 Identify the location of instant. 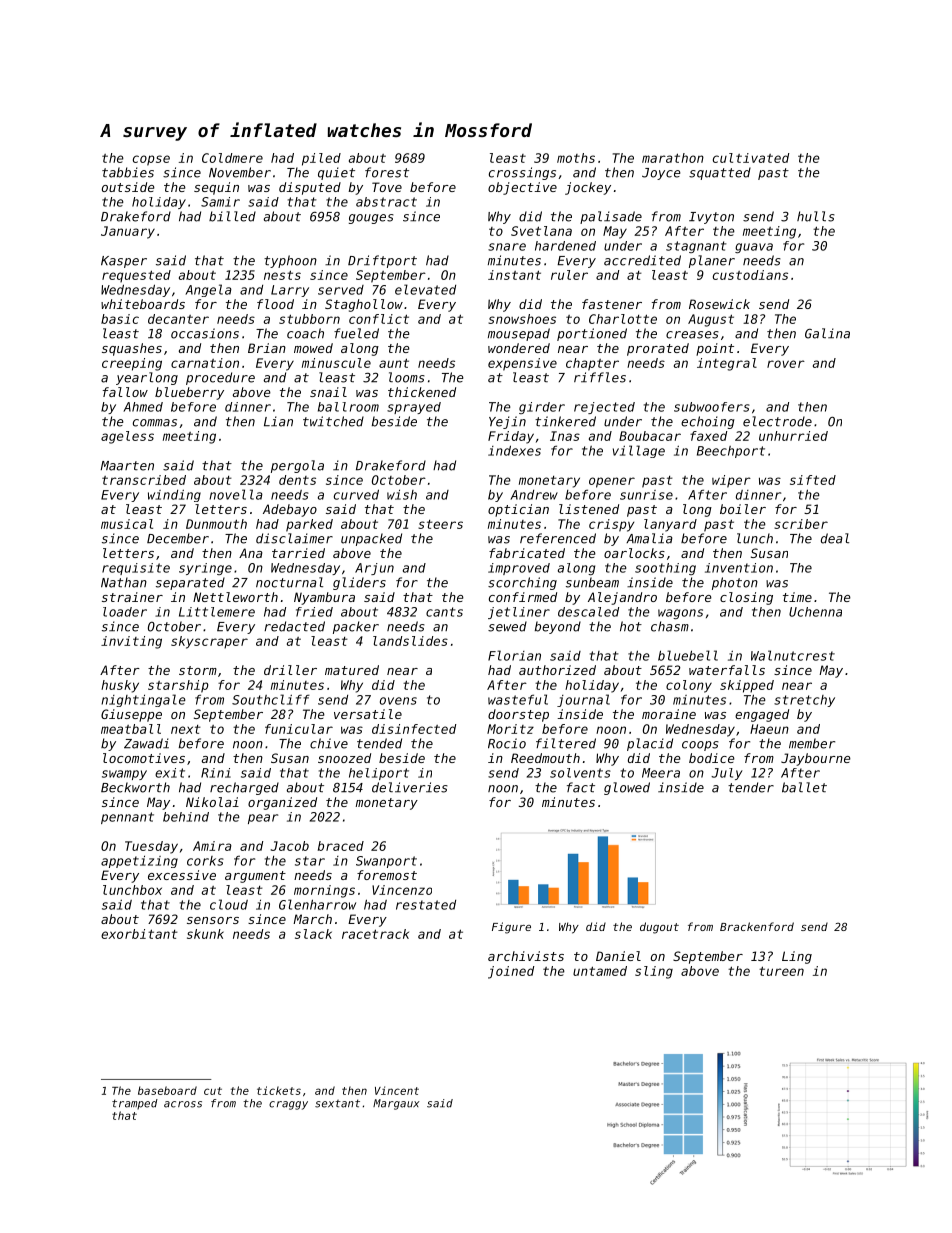
(514, 275).
